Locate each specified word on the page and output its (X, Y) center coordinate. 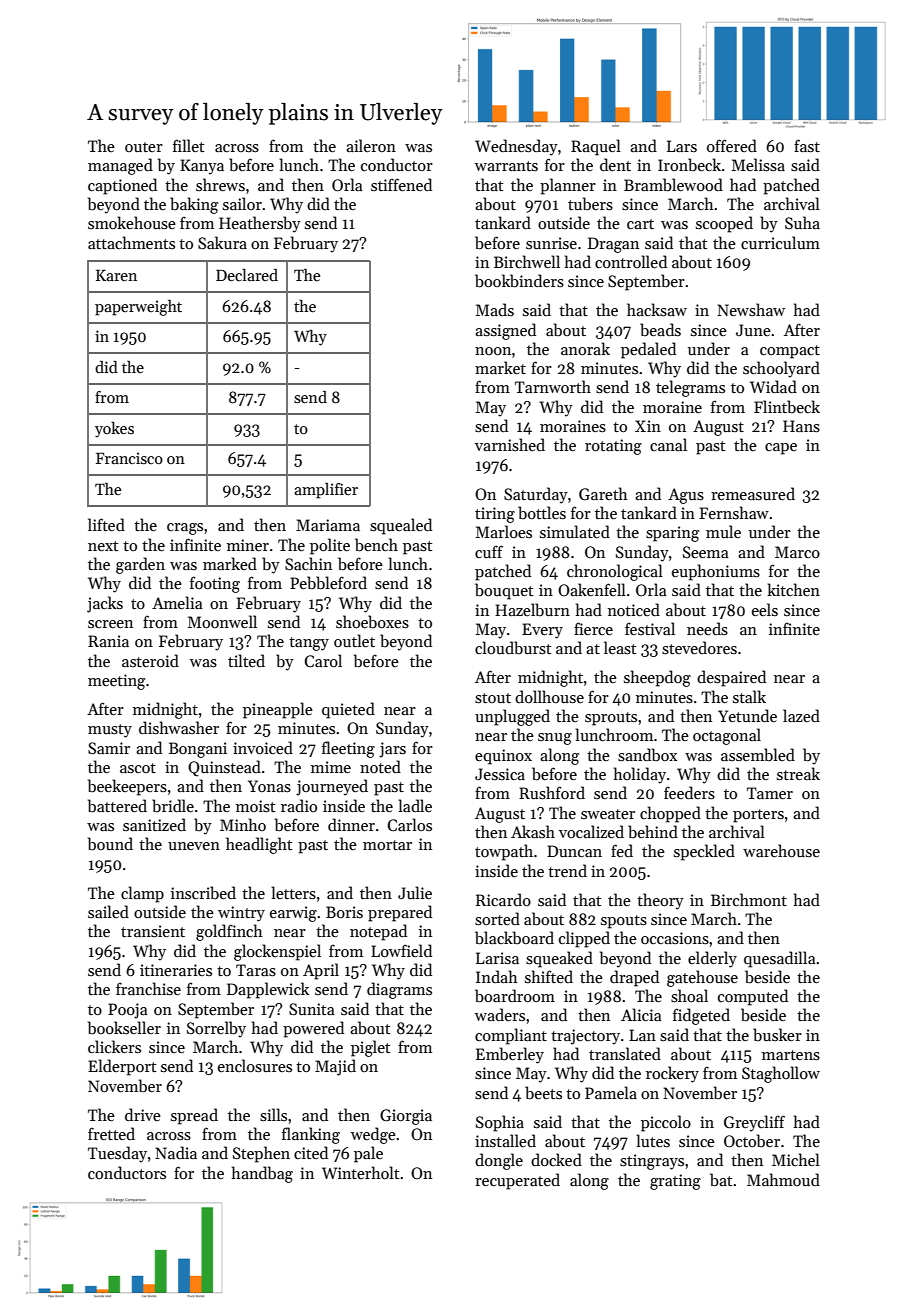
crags (185, 529)
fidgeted (701, 1016)
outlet (354, 640)
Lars (682, 146)
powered (313, 1029)
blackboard (514, 938)
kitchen (793, 589)
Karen (116, 275)
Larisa (497, 958)
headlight (259, 845)
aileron (371, 145)
